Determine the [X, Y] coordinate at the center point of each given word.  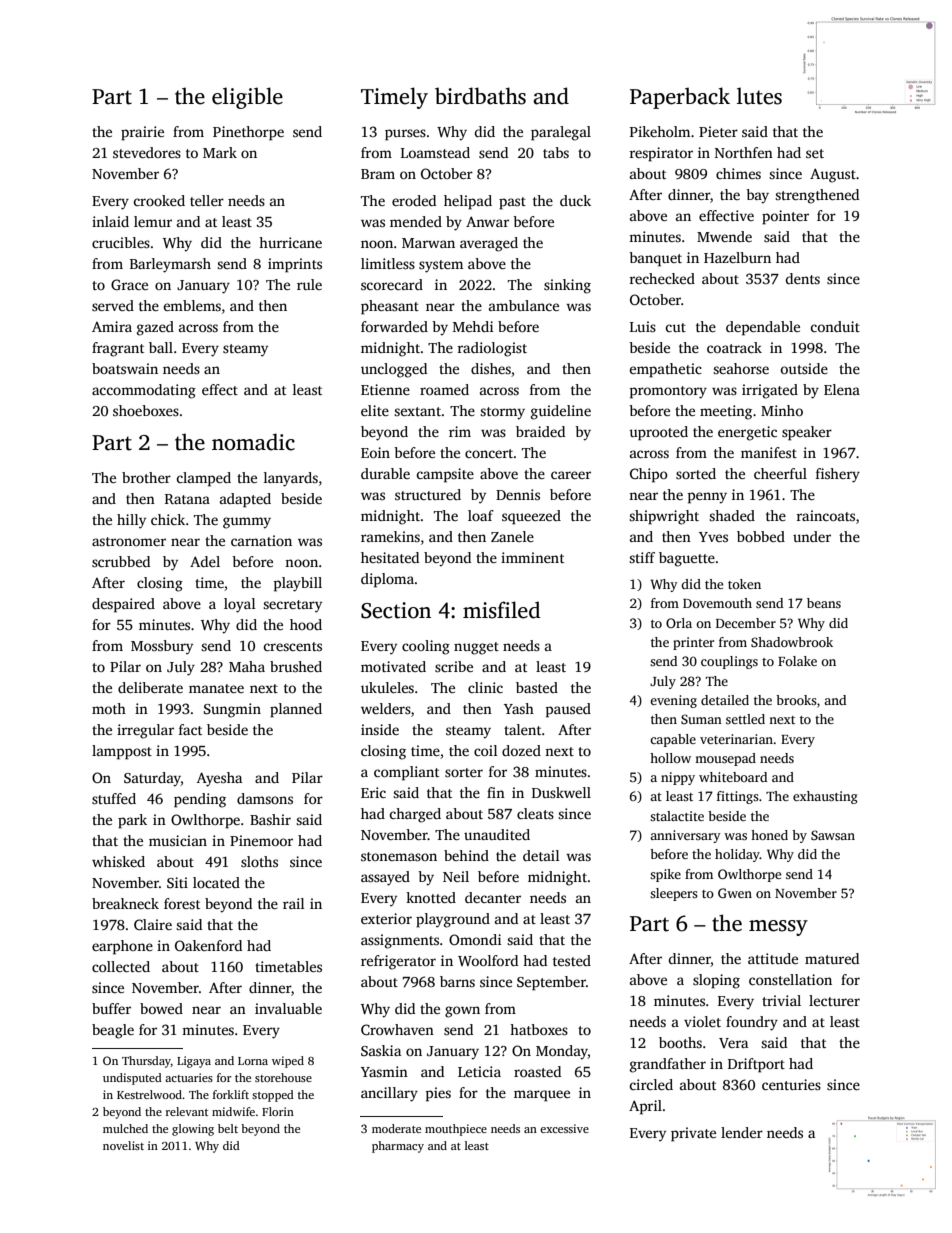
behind [466, 855]
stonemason [399, 856]
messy [778, 928]
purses [405, 135]
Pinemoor [261, 840]
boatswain [125, 368]
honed [769, 835]
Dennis [518, 494]
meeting [726, 412]
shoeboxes [146, 410]
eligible [247, 98]
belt [228, 1128]
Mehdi [473, 326]
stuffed [114, 798]
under [812, 536]
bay [757, 196]
